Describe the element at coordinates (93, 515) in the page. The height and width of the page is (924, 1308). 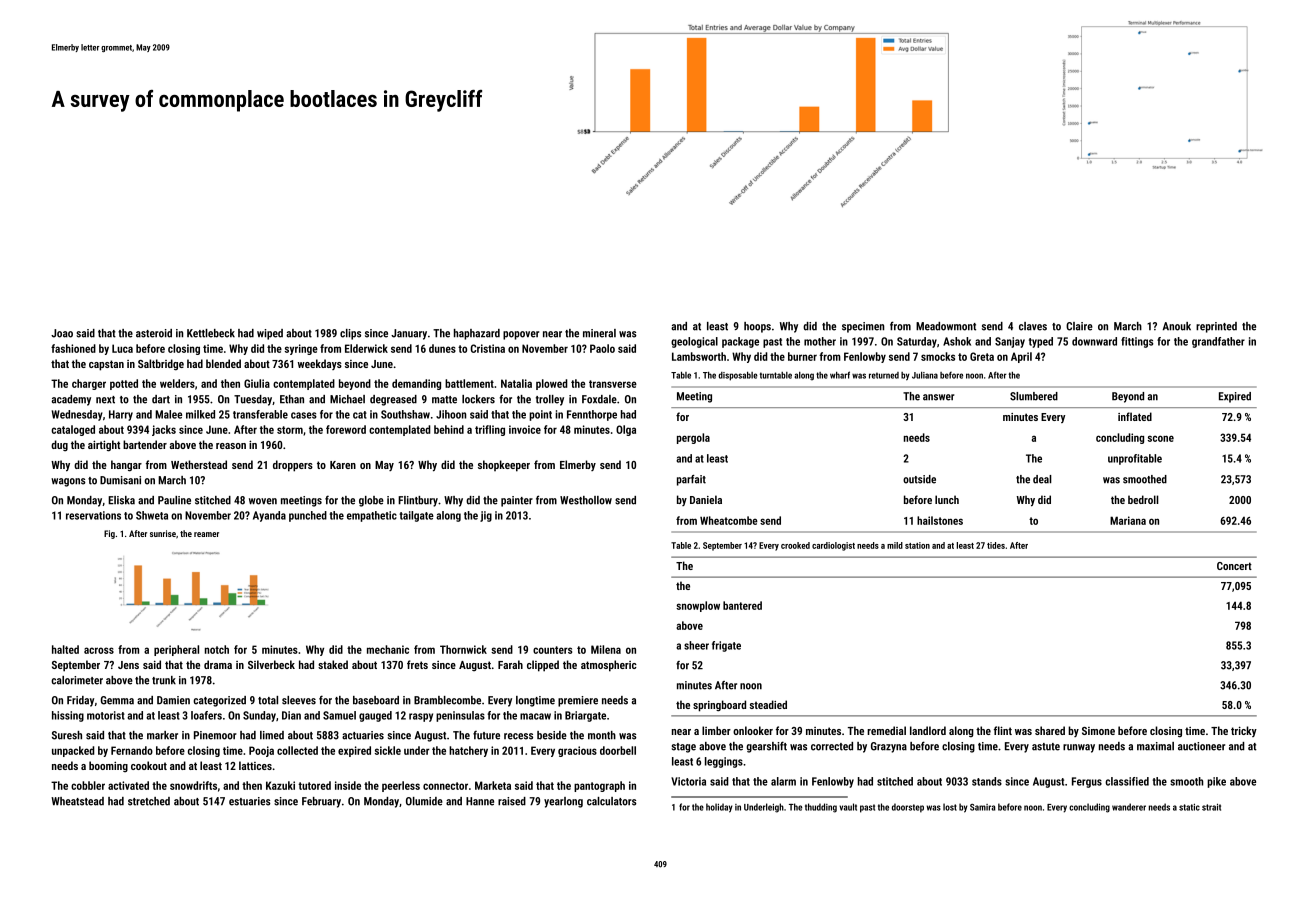
I see `reservations` at that location.
